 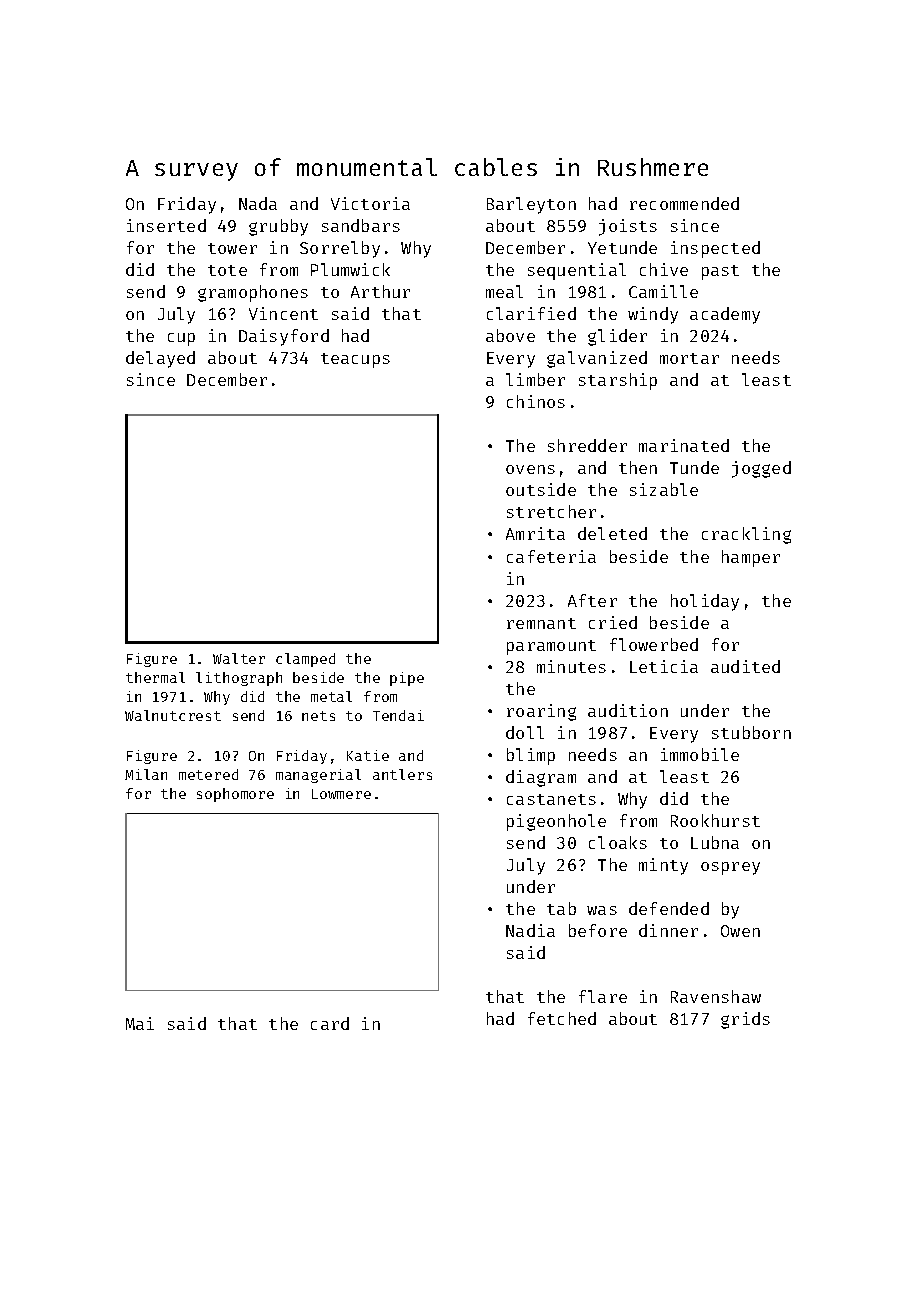 I want to click on inserted, so click(x=166, y=225).
